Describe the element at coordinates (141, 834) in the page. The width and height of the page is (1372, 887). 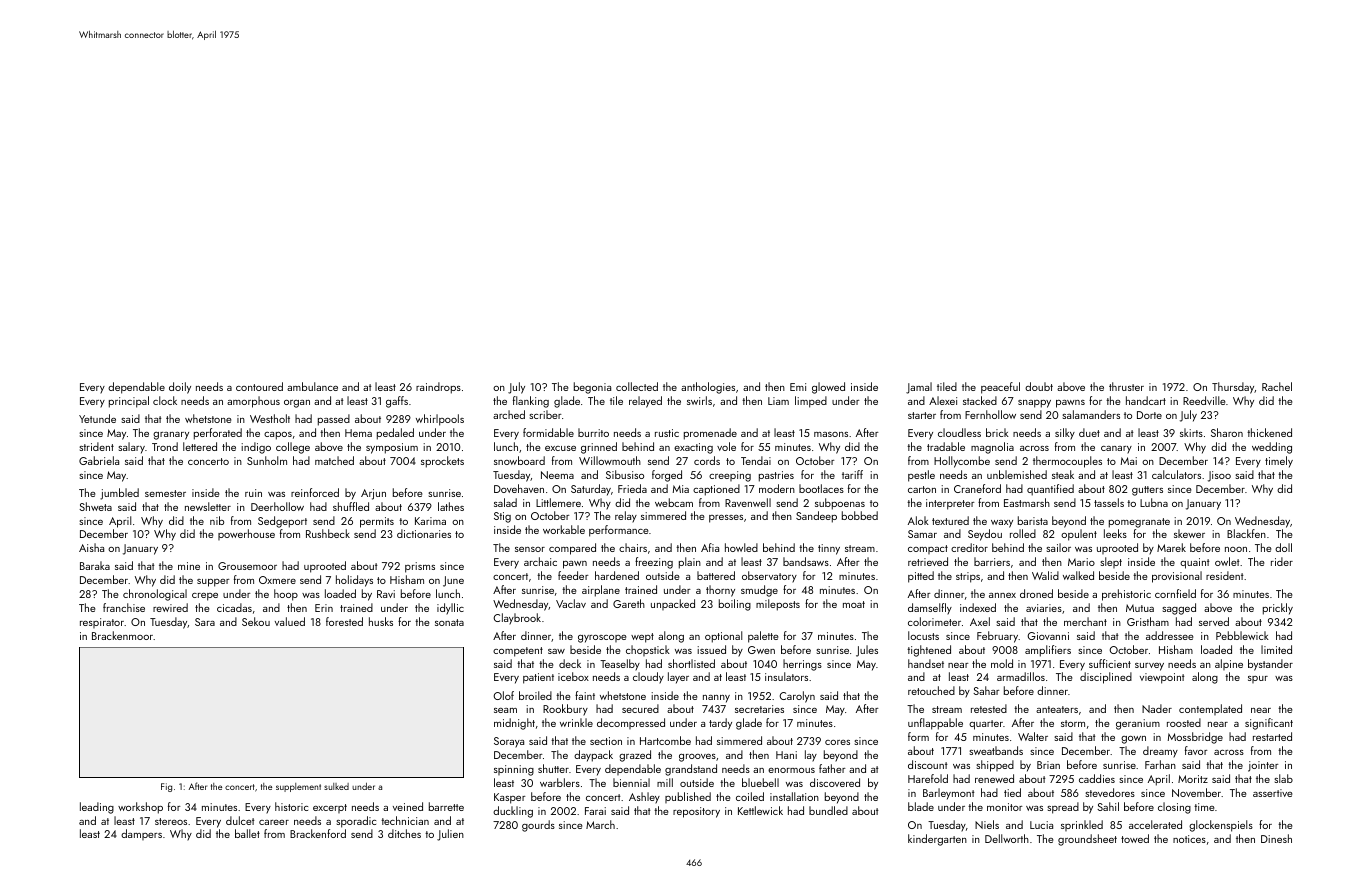
I see `dampers` at that location.
